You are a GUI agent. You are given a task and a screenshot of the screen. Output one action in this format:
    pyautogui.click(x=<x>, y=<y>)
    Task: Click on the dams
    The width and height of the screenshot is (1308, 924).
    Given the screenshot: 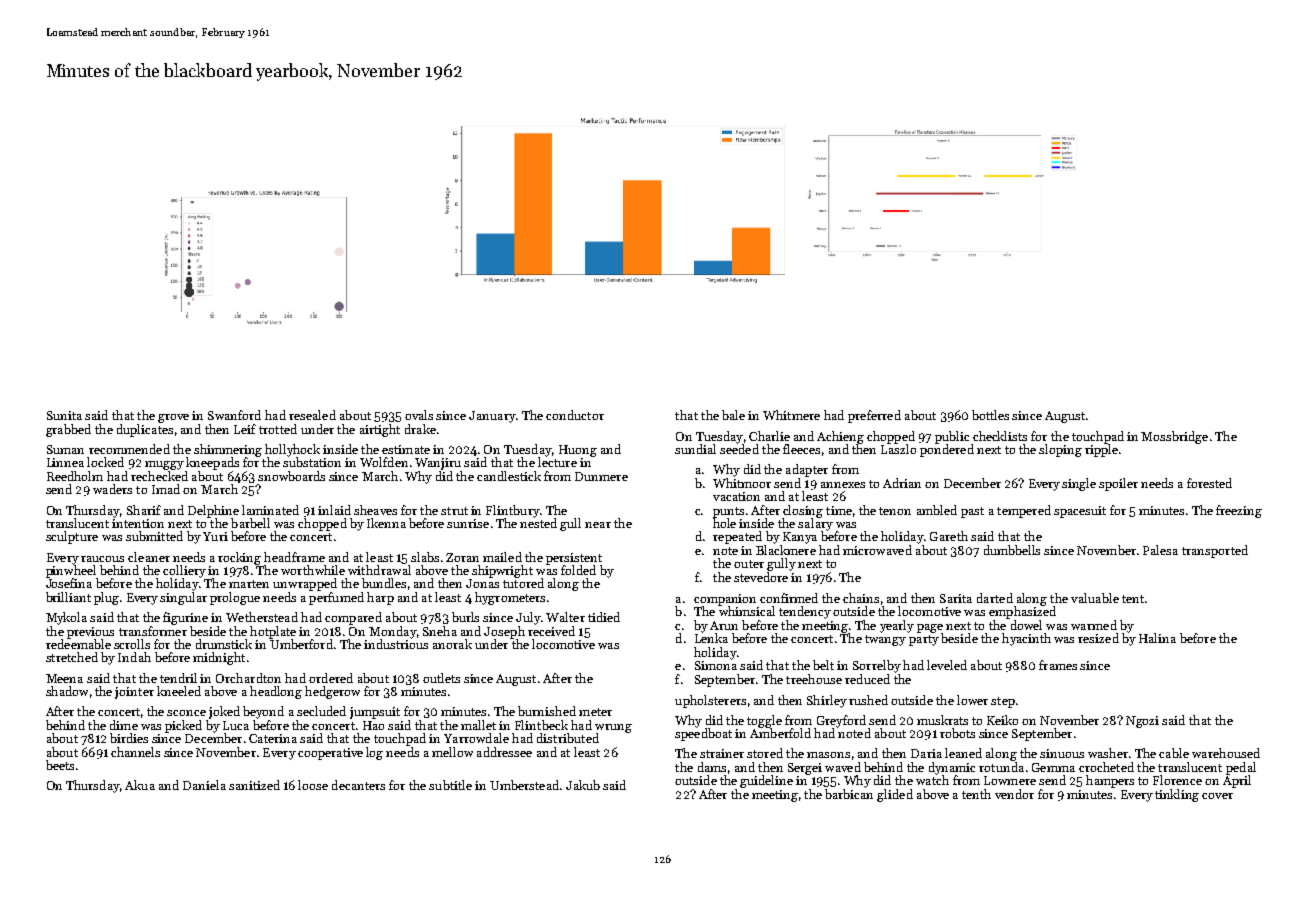 What is the action you would take?
    pyautogui.click(x=712, y=767)
